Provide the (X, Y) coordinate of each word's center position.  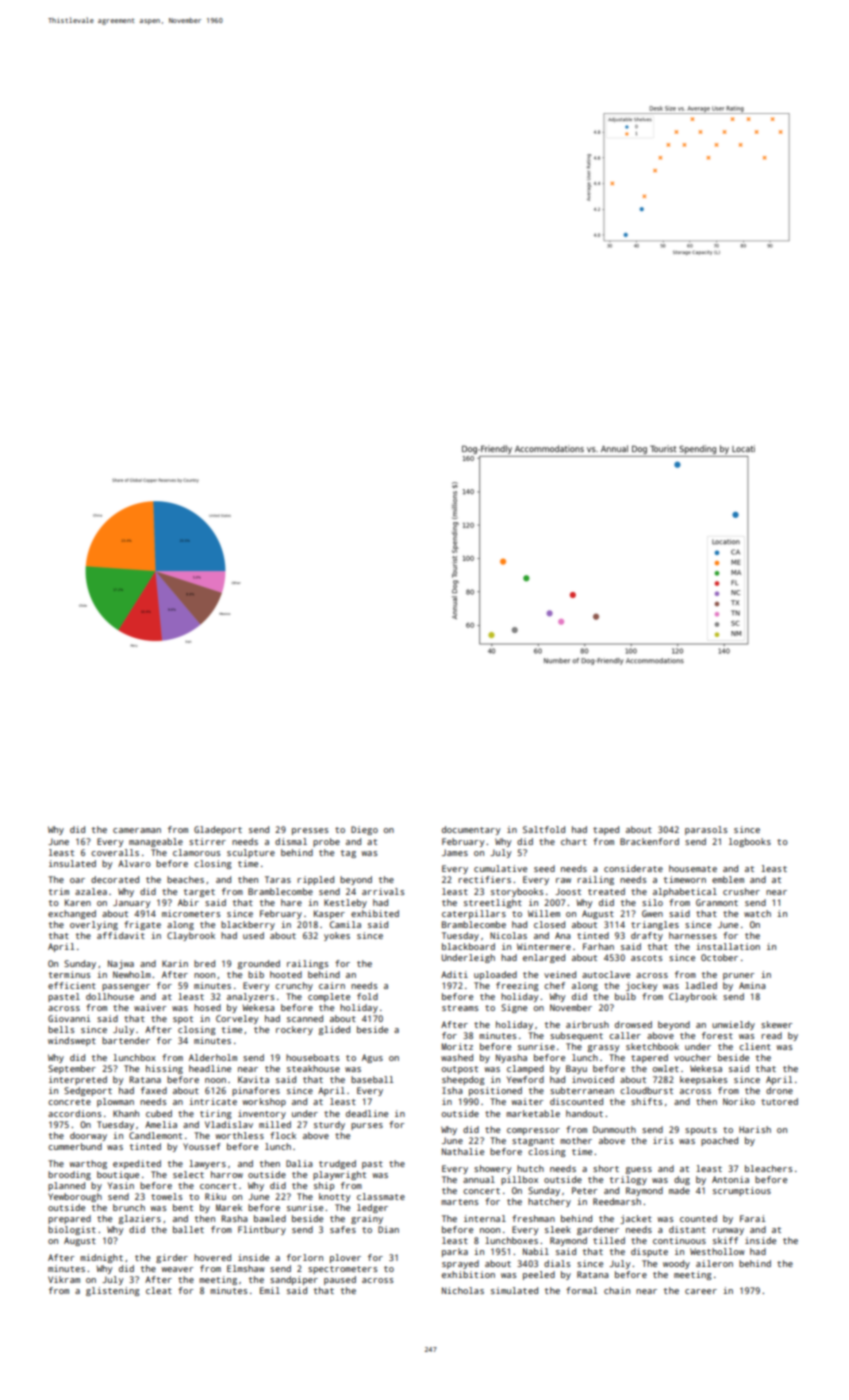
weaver (177, 1269)
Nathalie (463, 1151)
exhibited (375, 913)
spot (183, 1020)
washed (457, 1057)
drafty (647, 936)
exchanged (72, 914)
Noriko (739, 1101)
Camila (345, 924)
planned (66, 1186)
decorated (115, 879)
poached (719, 1141)
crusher (741, 891)
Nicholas (463, 1290)
